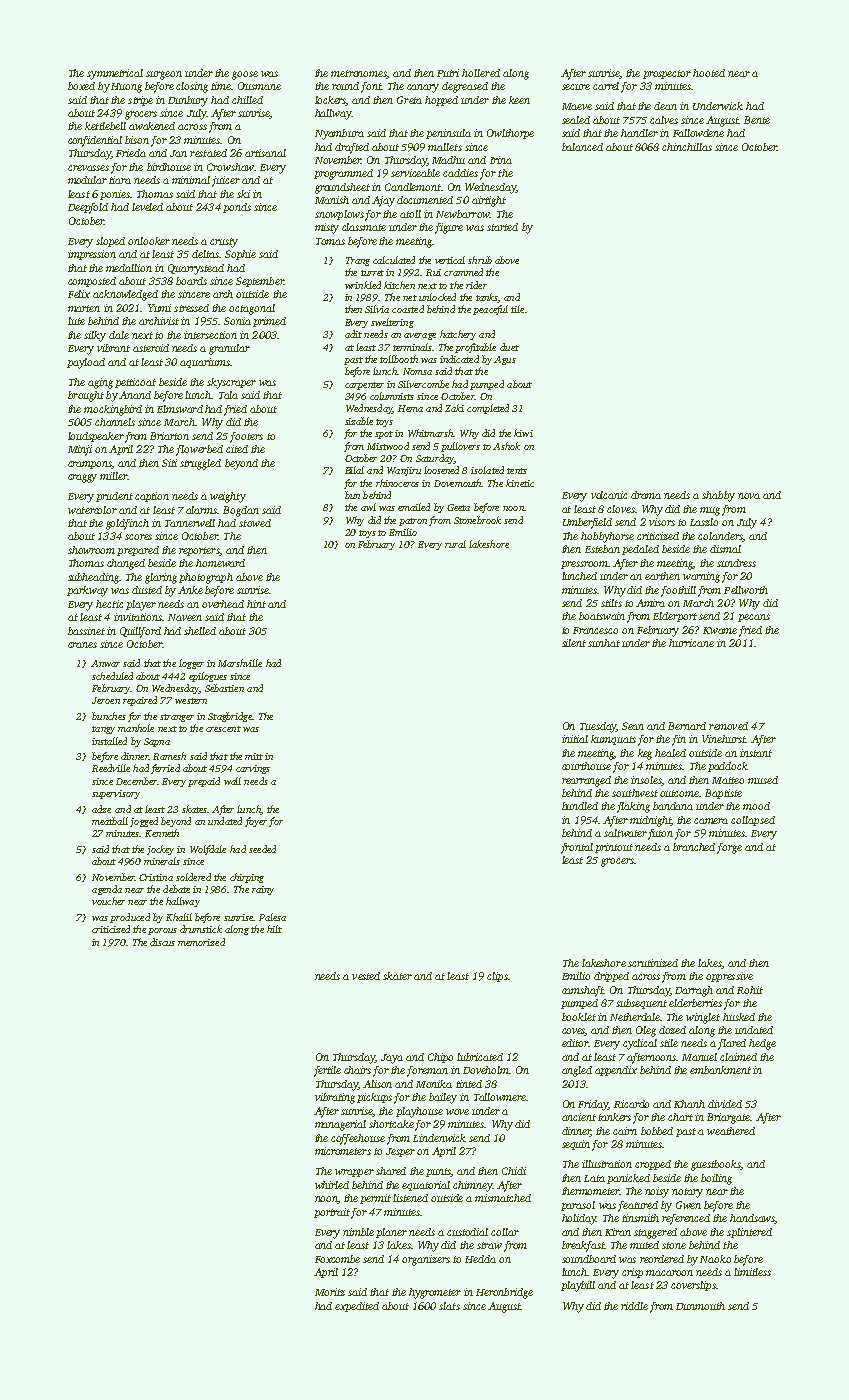 The image size is (849, 1400). Describe the element at coordinates (330, 1292) in the screenshot. I see `Moritz` at that location.
